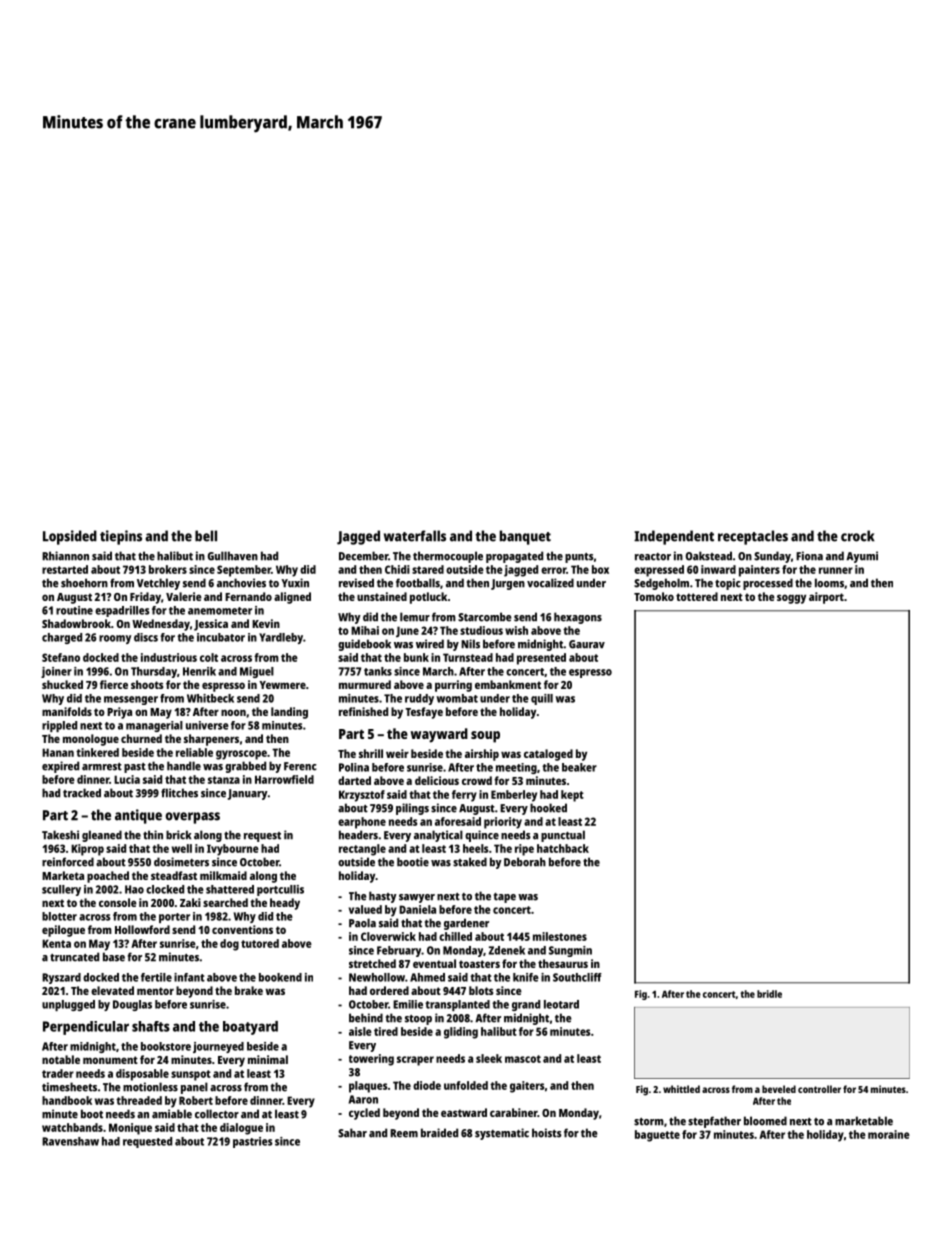 The image size is (952, 1233). I want to click on beaker, so click(579, 767).
